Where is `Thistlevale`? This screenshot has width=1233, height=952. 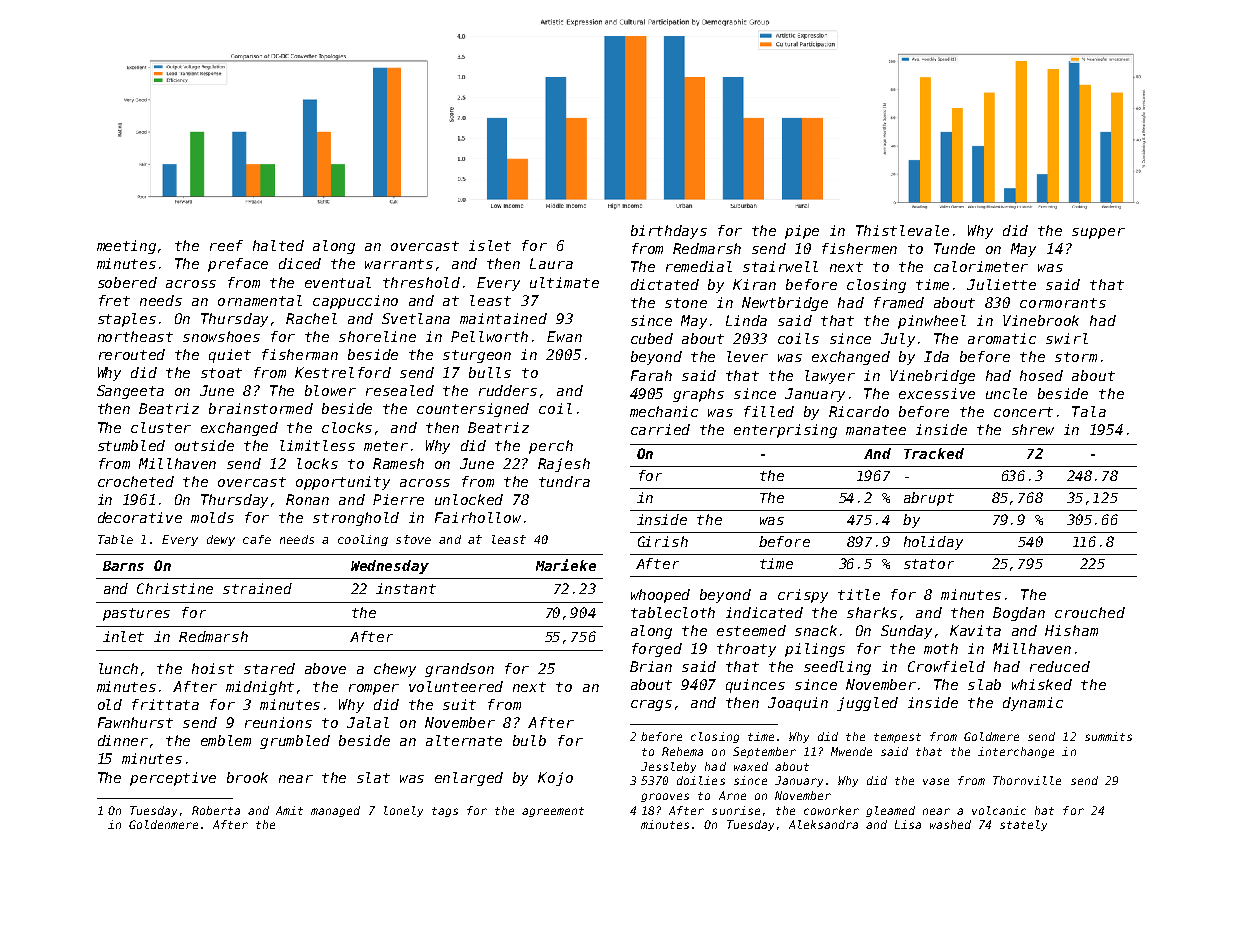
Thistlevale is located at coordinates (902, 230).
